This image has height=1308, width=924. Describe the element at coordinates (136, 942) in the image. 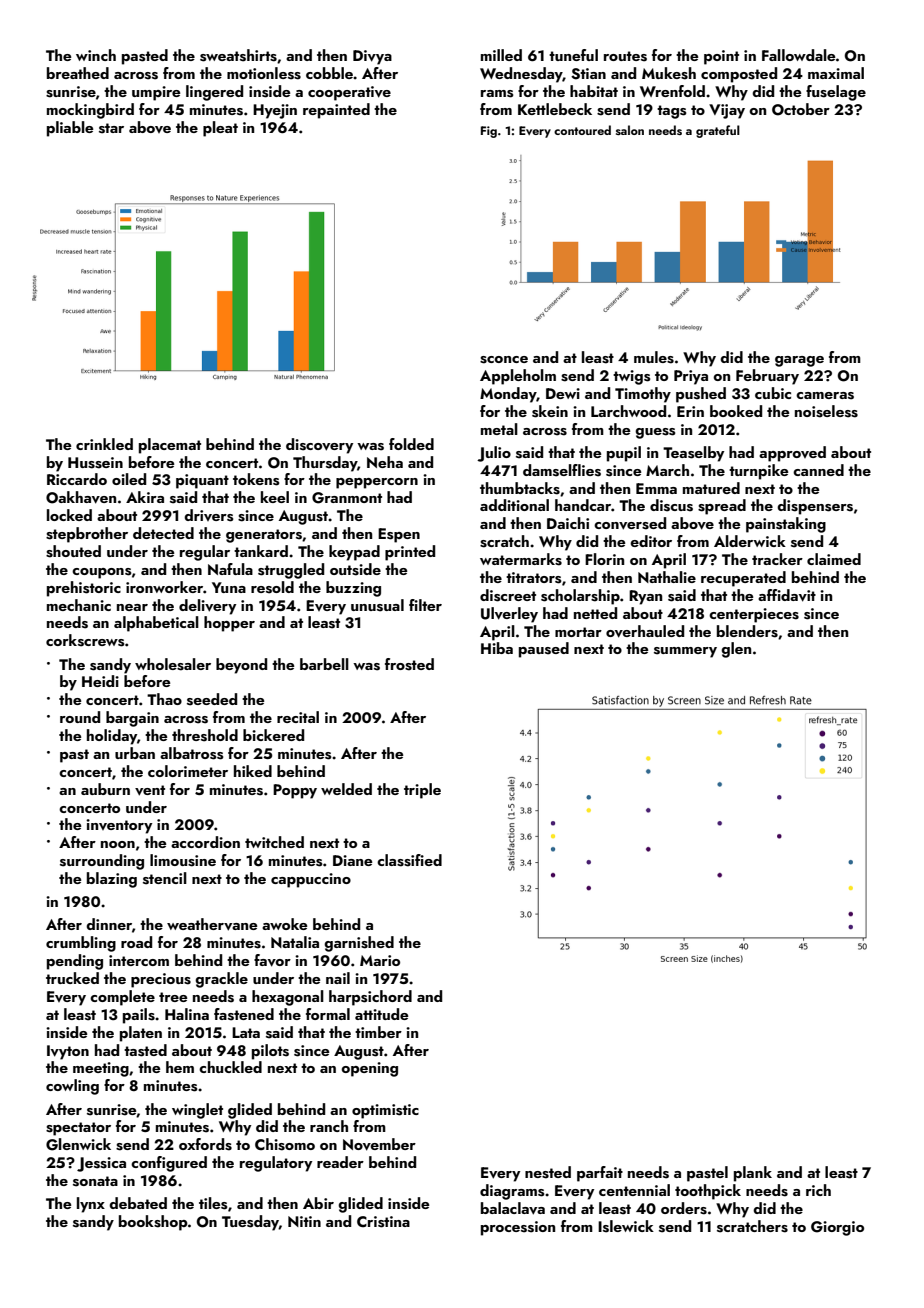

I see `road` at that location.
